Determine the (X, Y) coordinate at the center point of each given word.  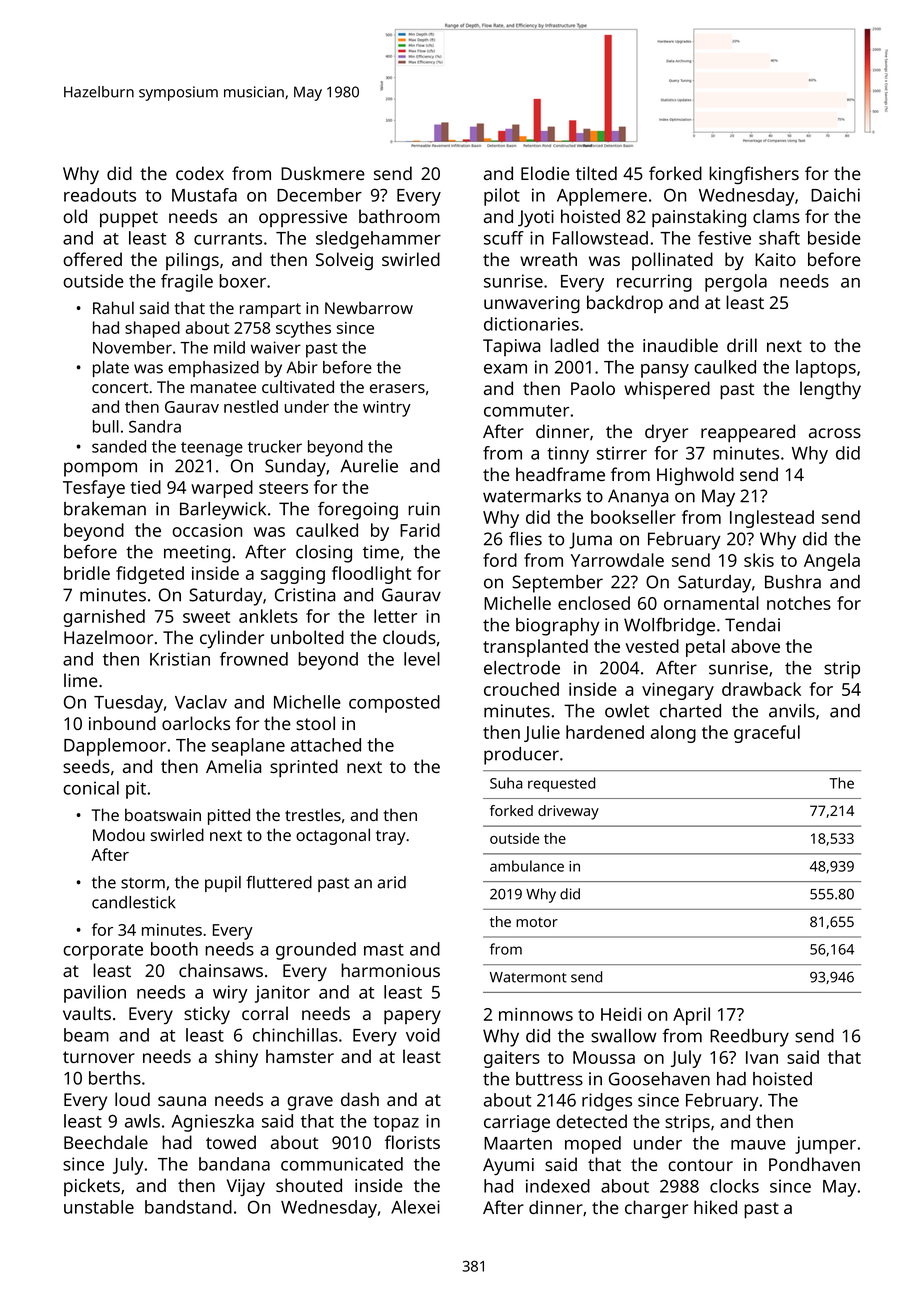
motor (537, 922)
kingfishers (754, 175)
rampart (270, 310)
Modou (119, 834)
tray (391, 837)
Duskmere (323, 173)
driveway (568, 812)
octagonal (333, 836)
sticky (207, 1015)
